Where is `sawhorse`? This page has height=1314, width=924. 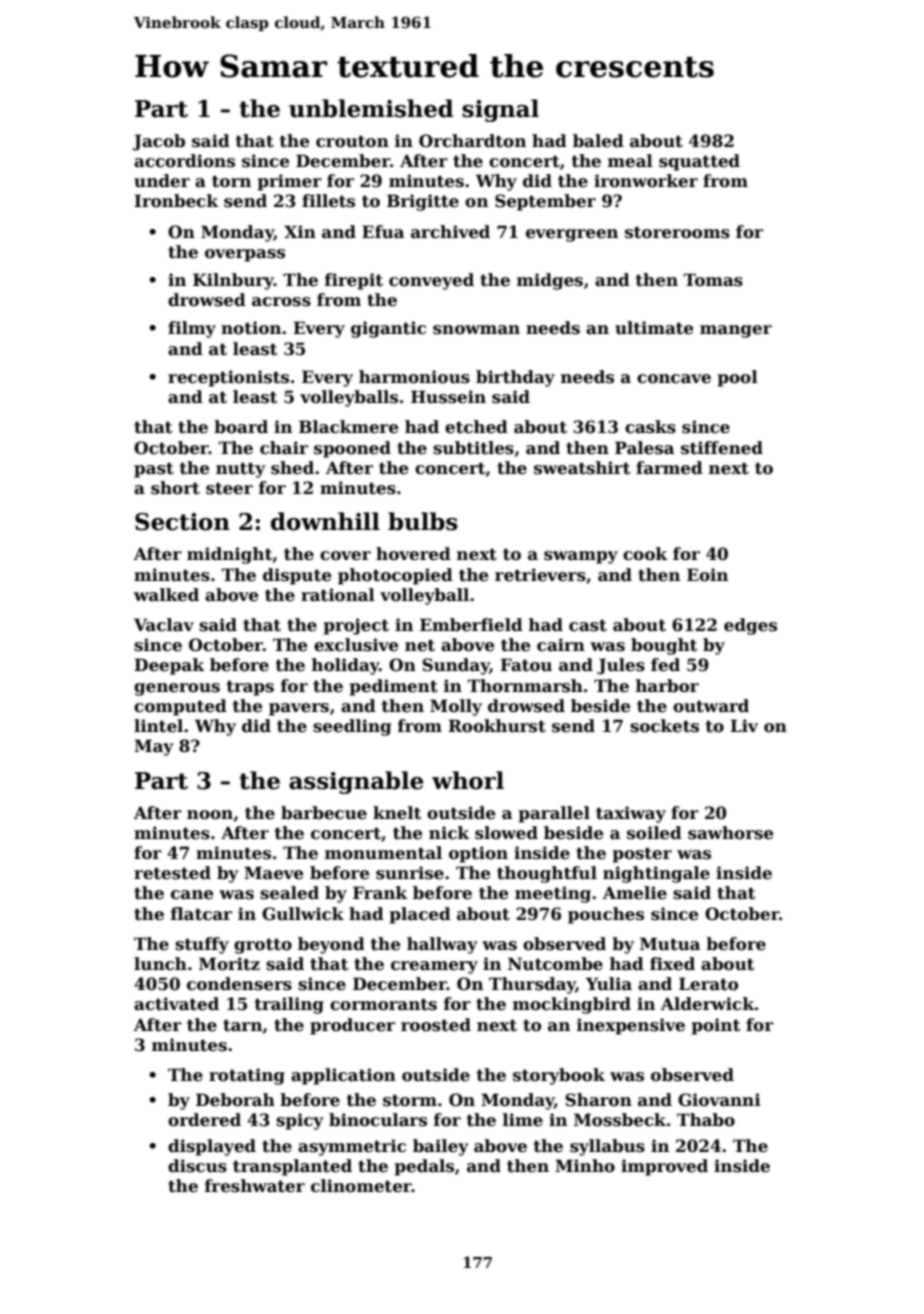 sawhorse is located at coordinates (730, 833).
